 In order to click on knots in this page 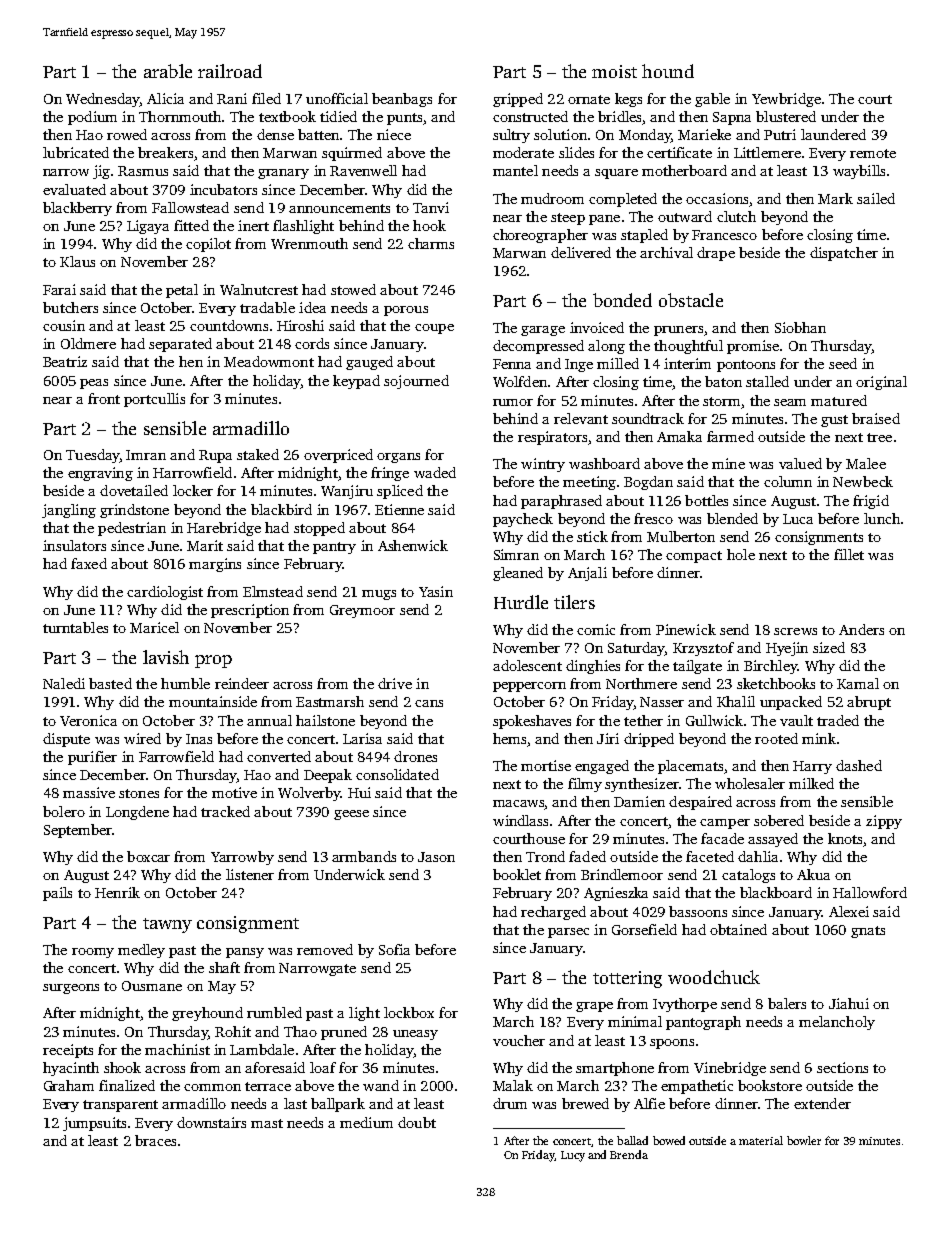, I will do `click(845, 838)`.
